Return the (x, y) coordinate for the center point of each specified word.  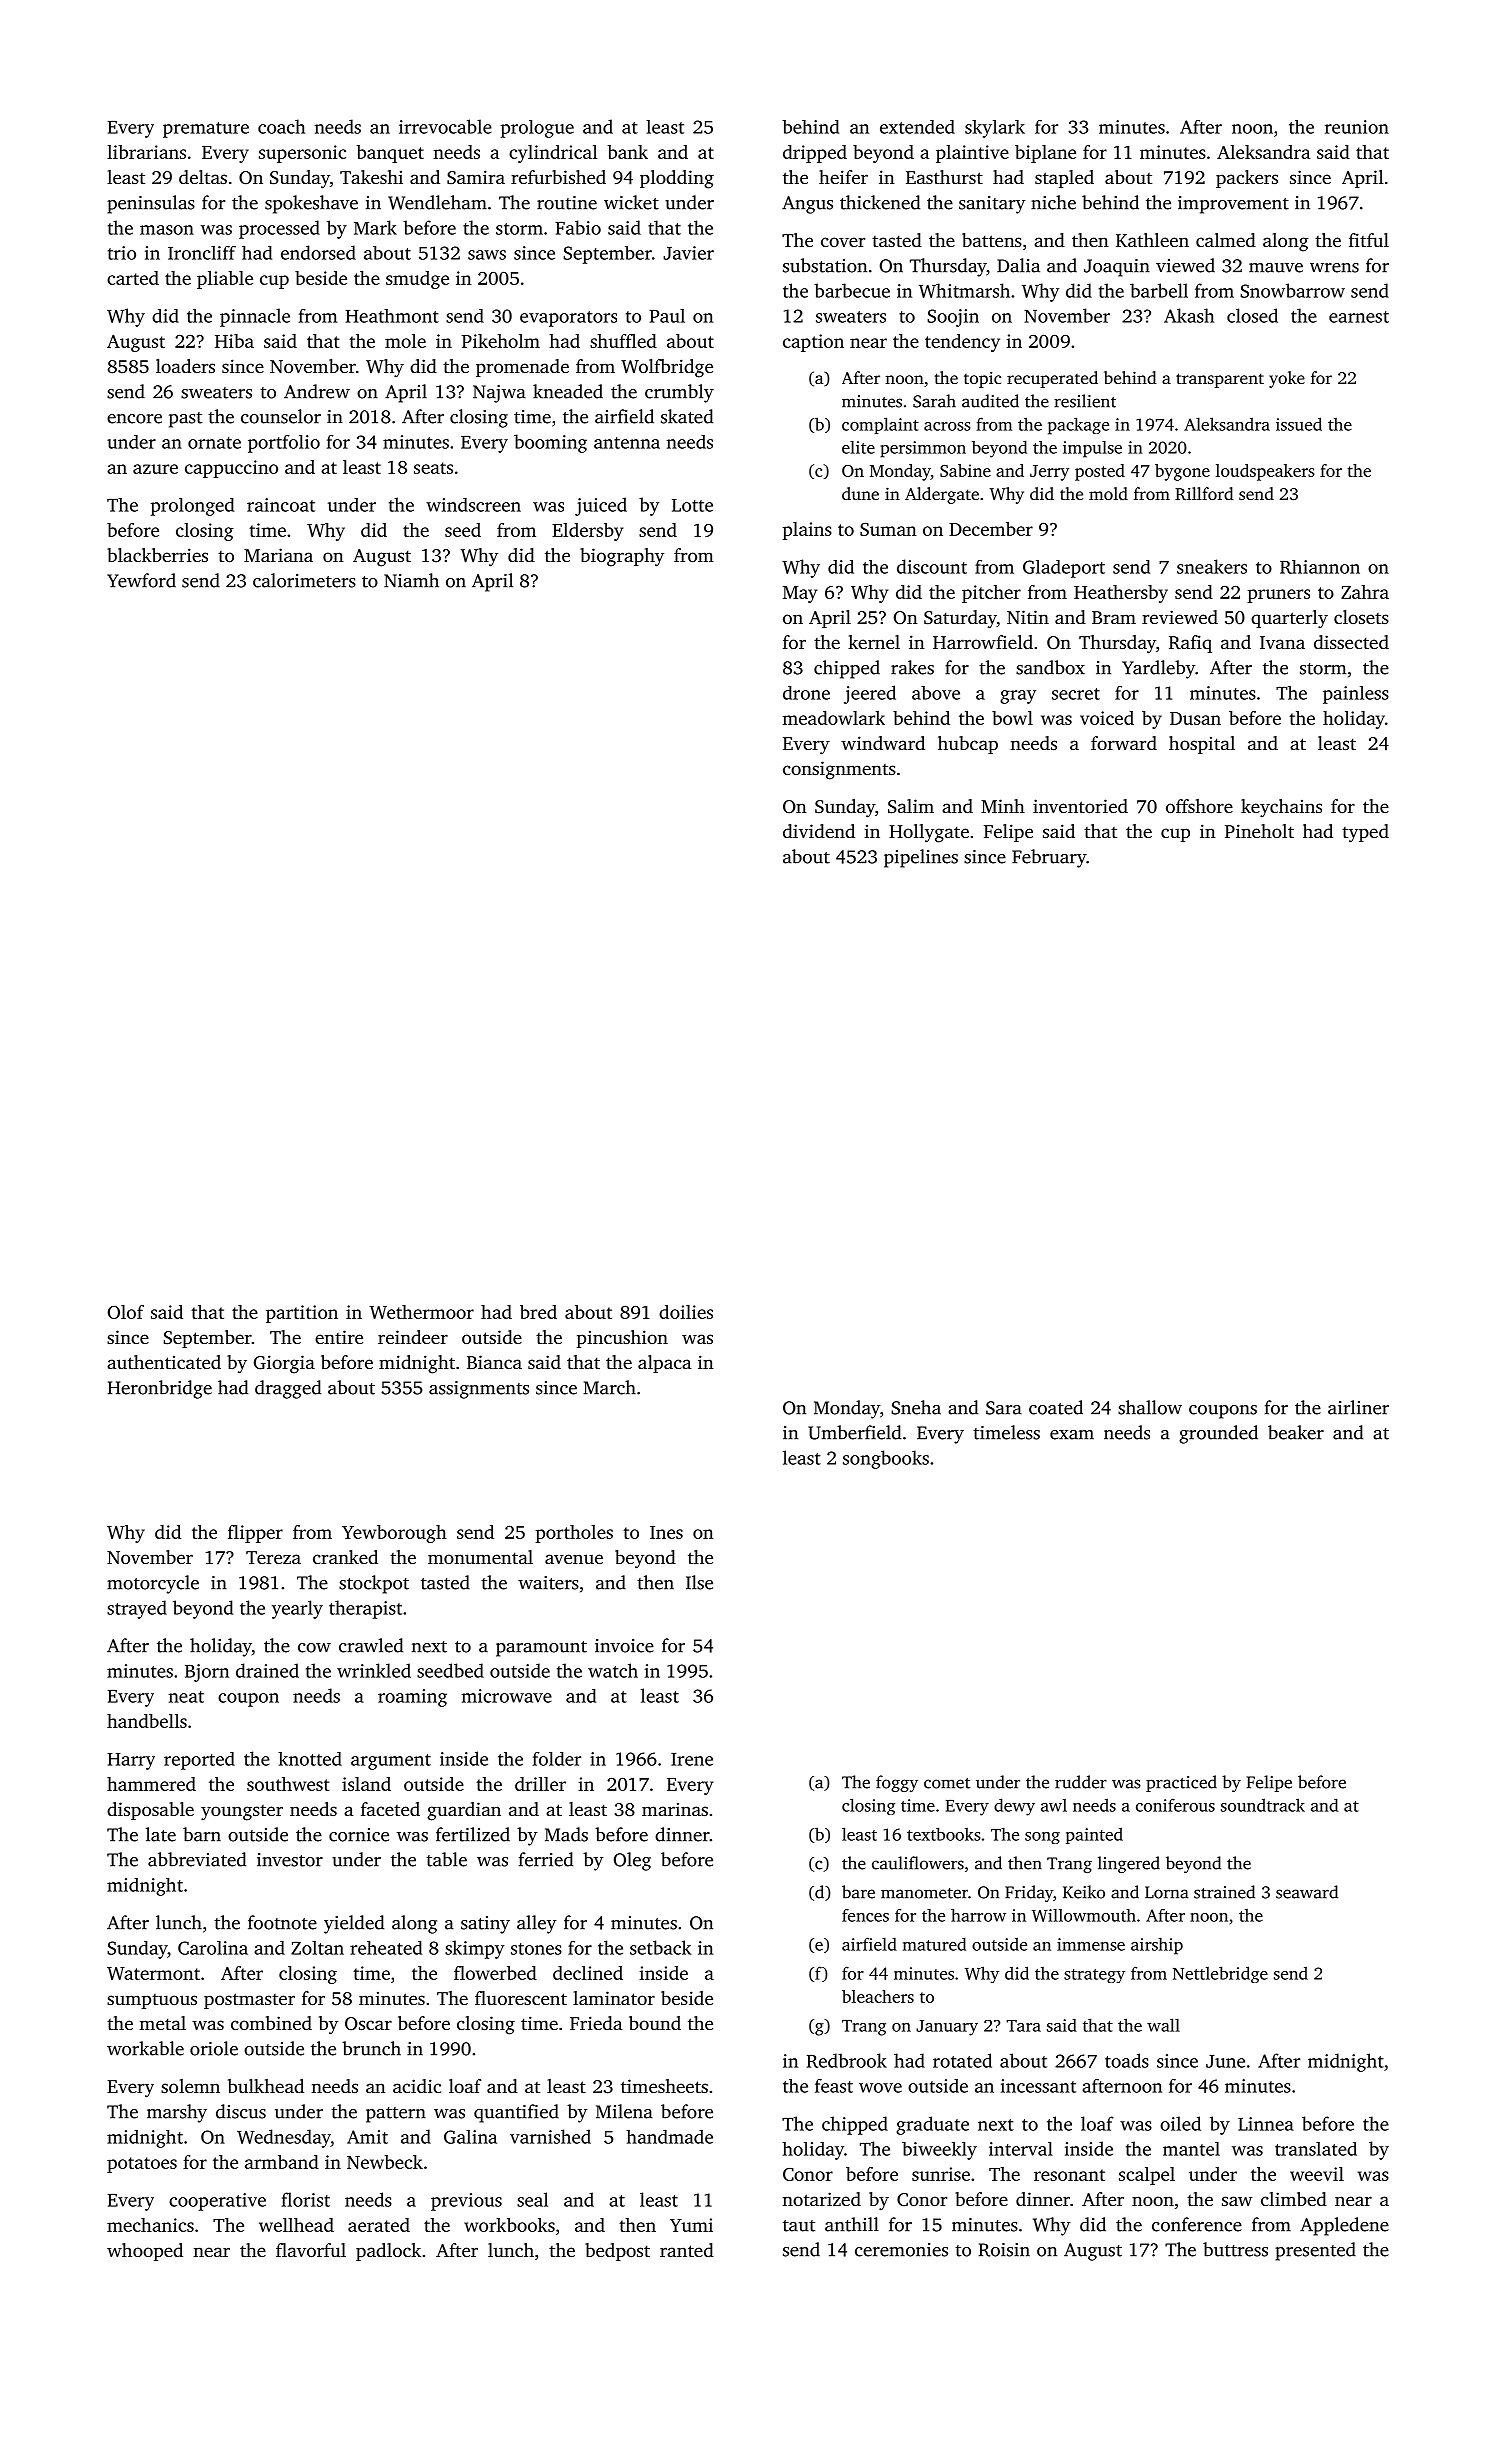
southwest (288, 1784)
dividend (819, 831)
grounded (1218, 1434)
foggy (897, 1783)
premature (206, 130)
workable (145, 2048)
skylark (995, 129)
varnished (550, 2136)
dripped (815, 154)
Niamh (411, 580)
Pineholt (1259, 831)
